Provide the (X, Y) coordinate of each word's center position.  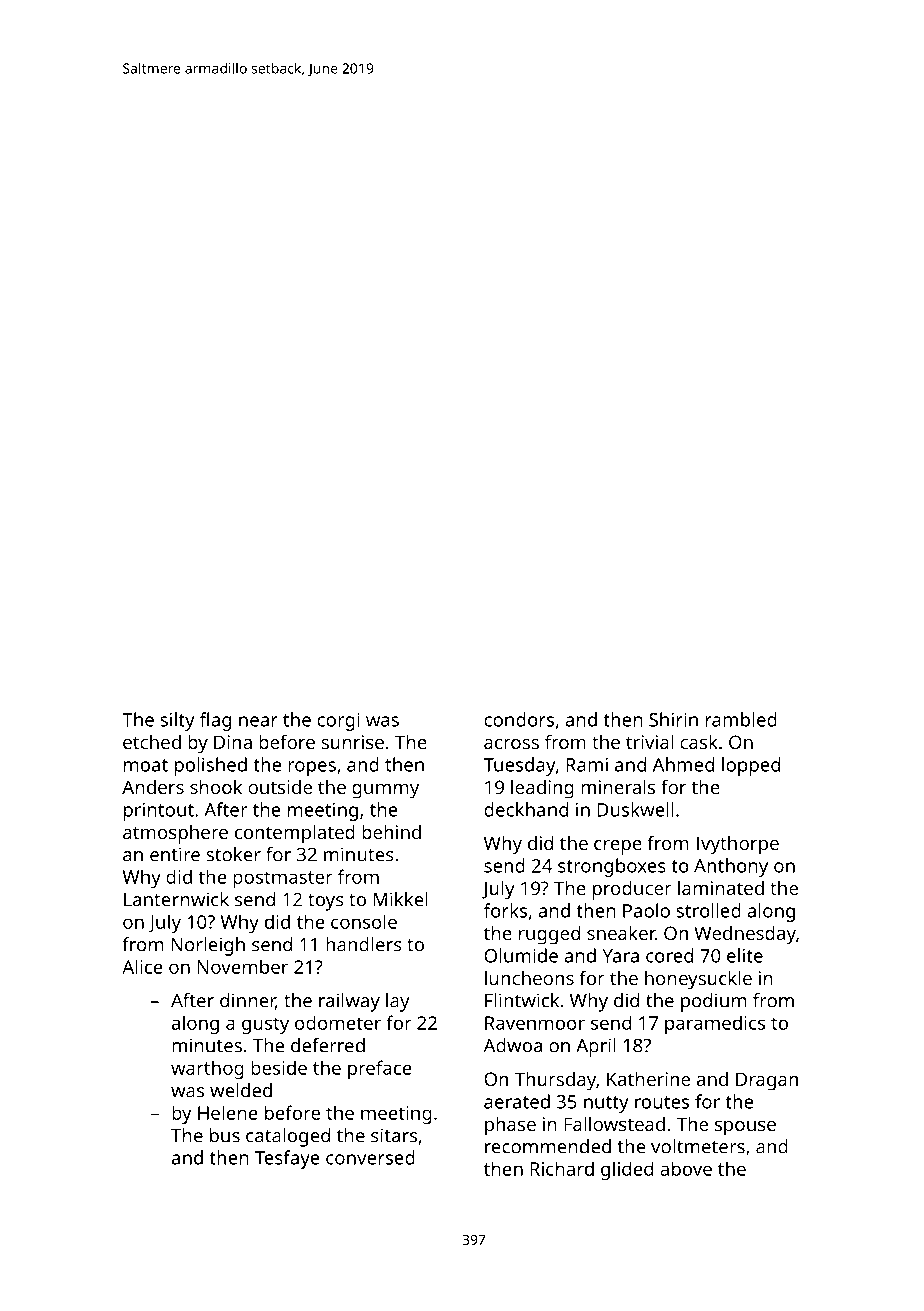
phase (510, 1126)
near (258, 721)
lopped (751, 766)
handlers (364, 944)
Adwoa (513, 1045)
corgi (338, 722)
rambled (741, 719)
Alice (142, 966)
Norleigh (208, 946)
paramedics (715, 1024)
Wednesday (745, 935)
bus (225, 1135)
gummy (385, 791)
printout (159, 812)
